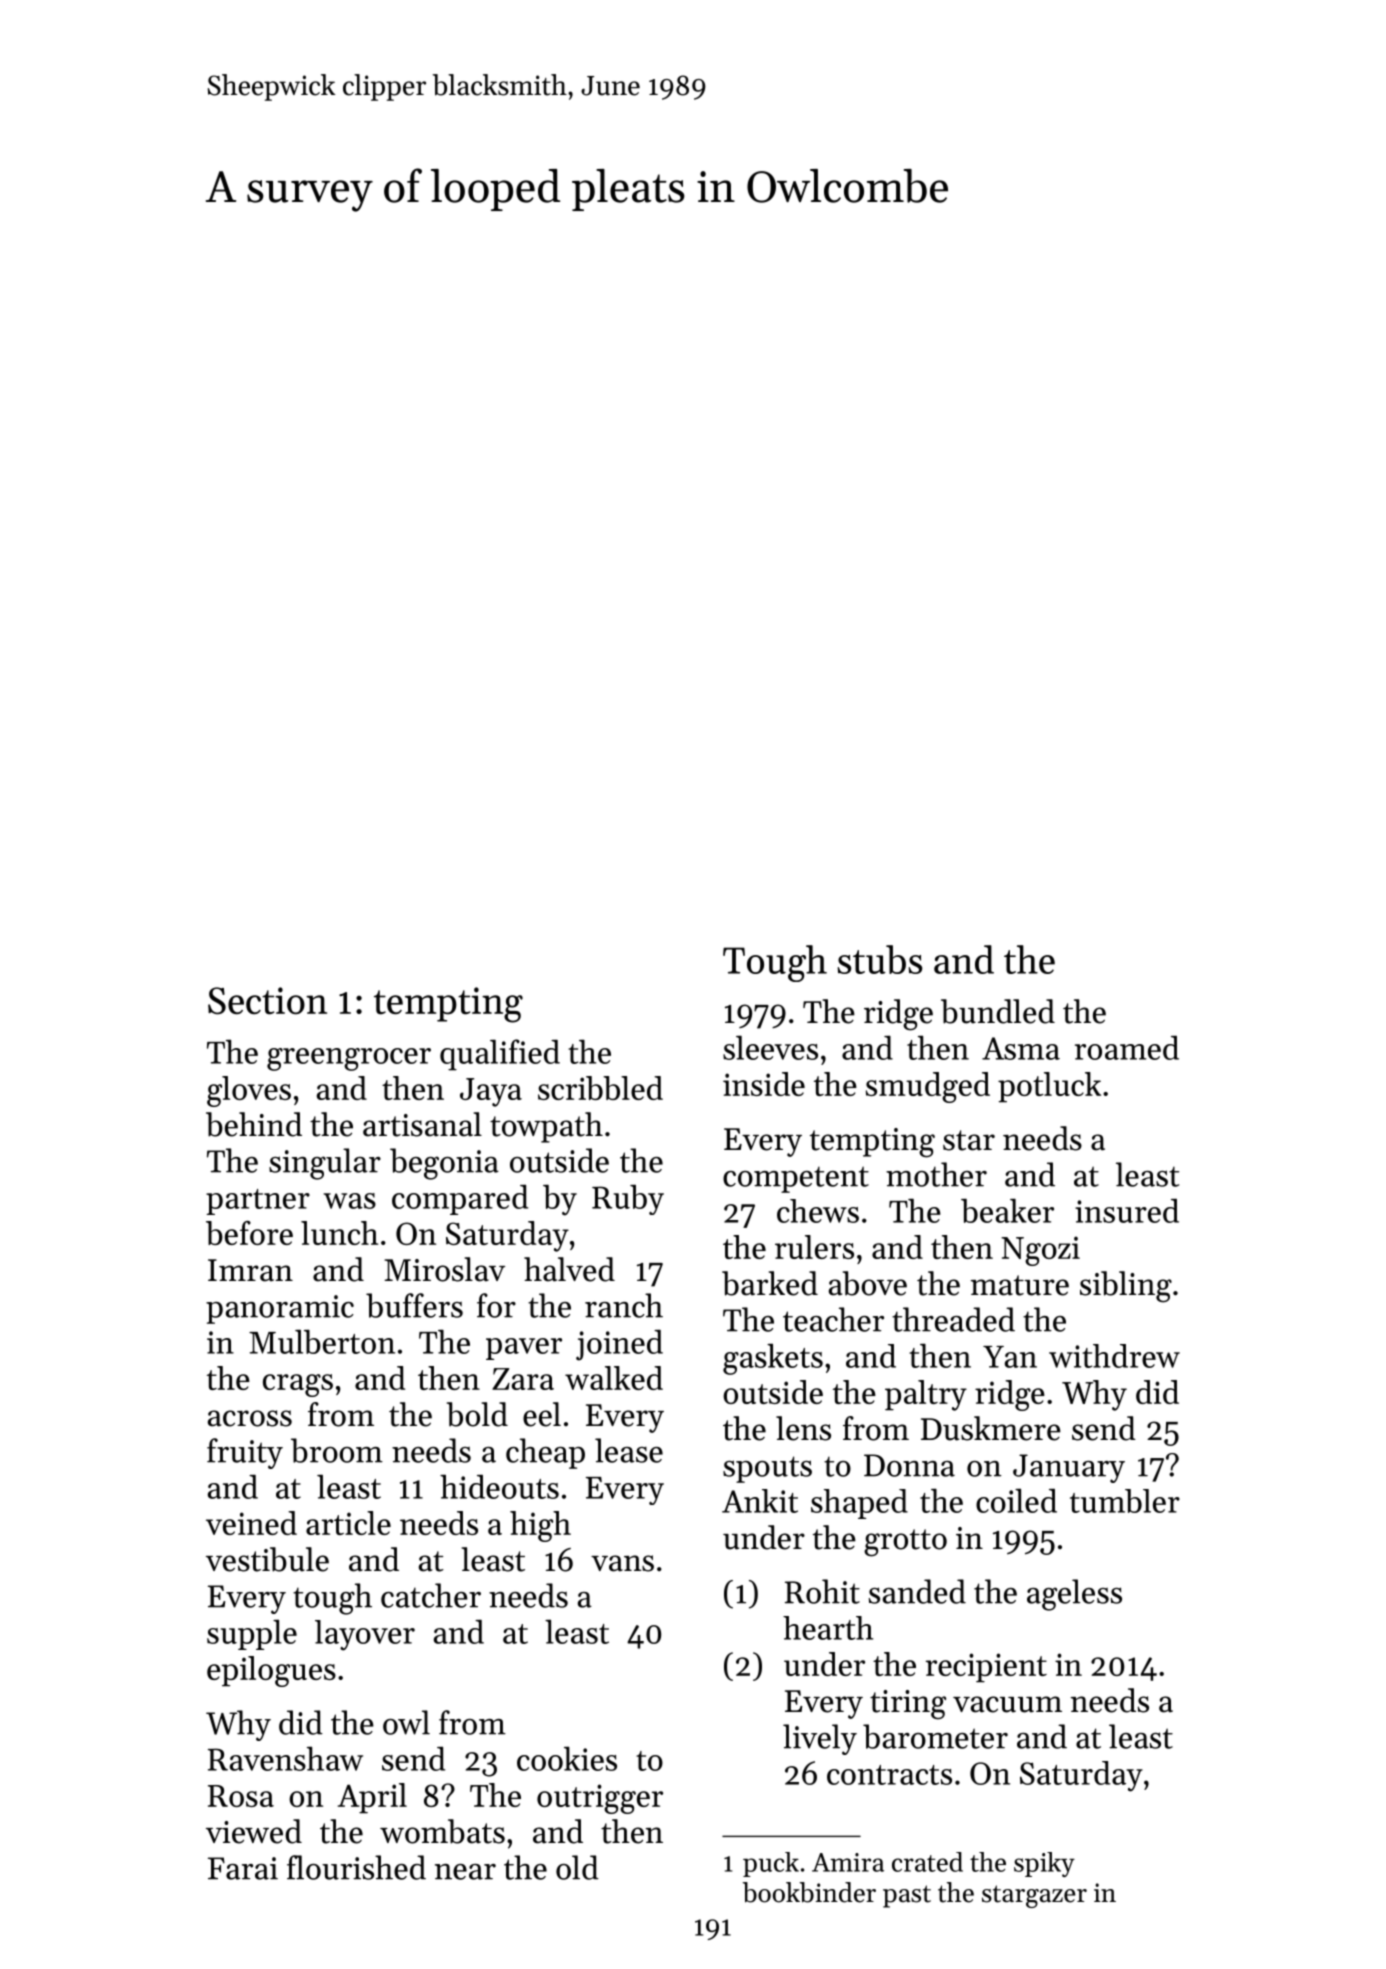 The width and height of the screenshot is (1386, 1969). Describe the element at coordinates (880, 959) in the screenshot. I see `stubs` at that location.
